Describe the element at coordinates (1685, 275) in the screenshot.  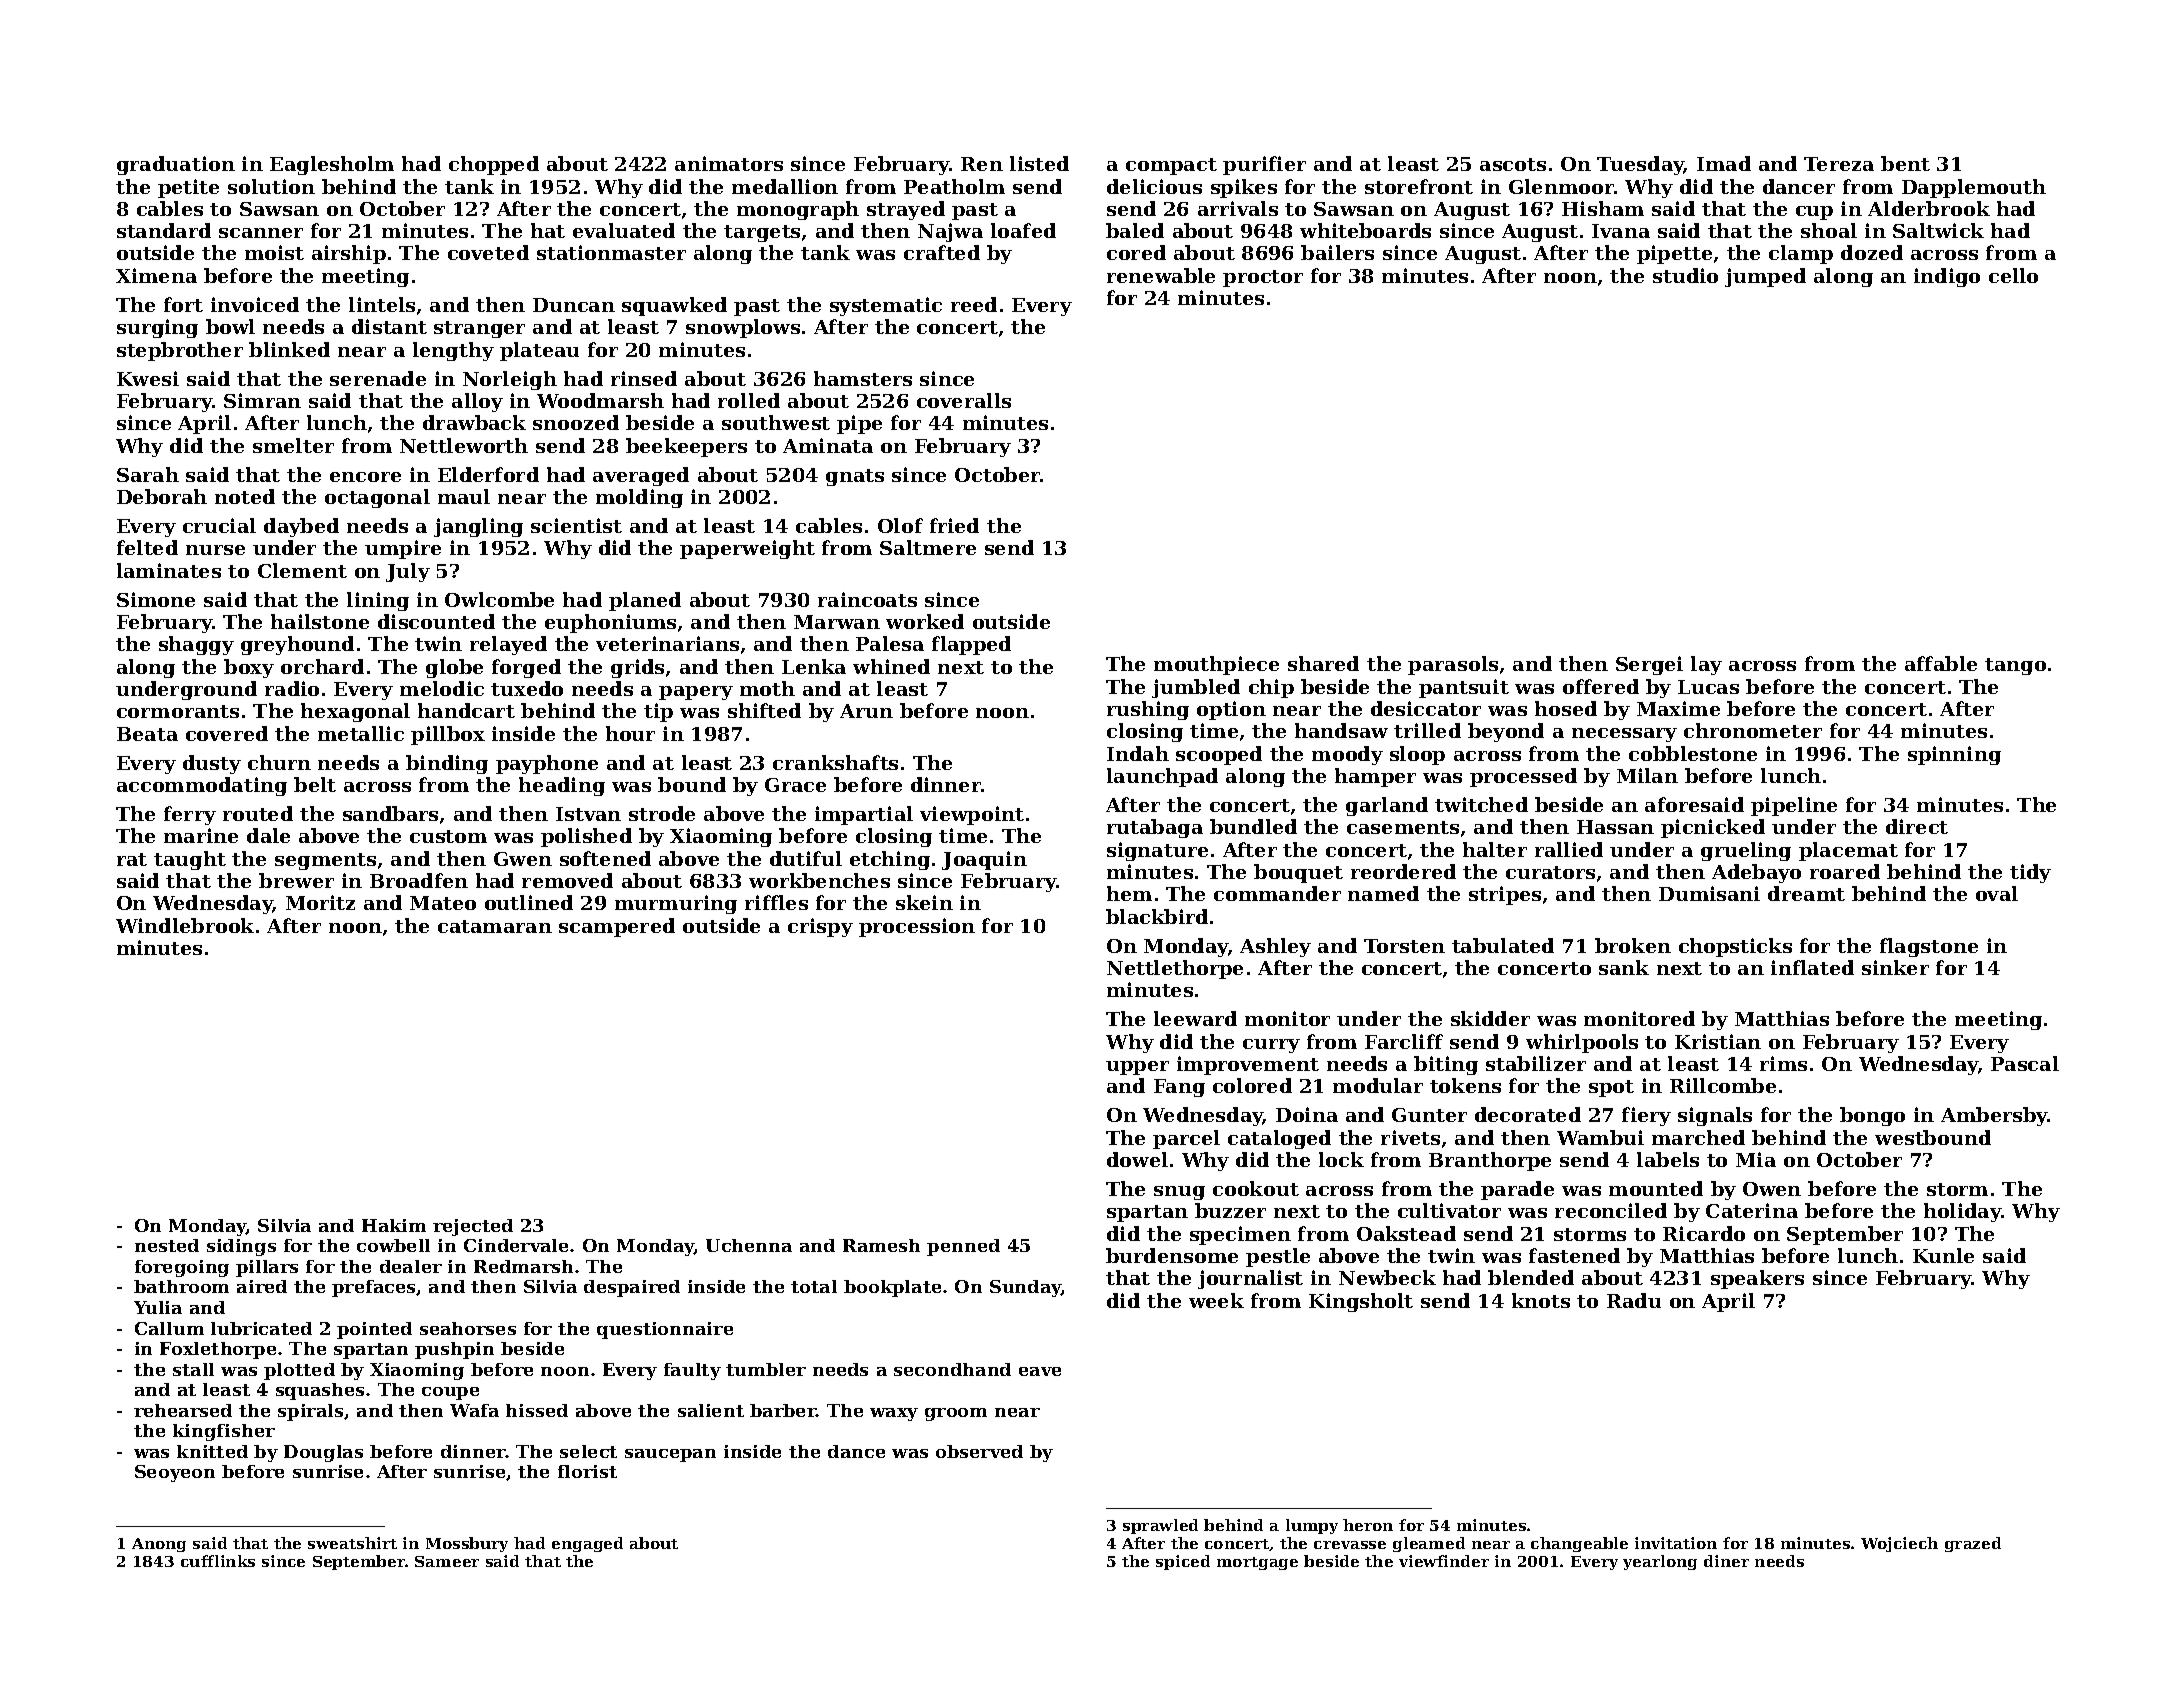
I see `studio` at that location.
